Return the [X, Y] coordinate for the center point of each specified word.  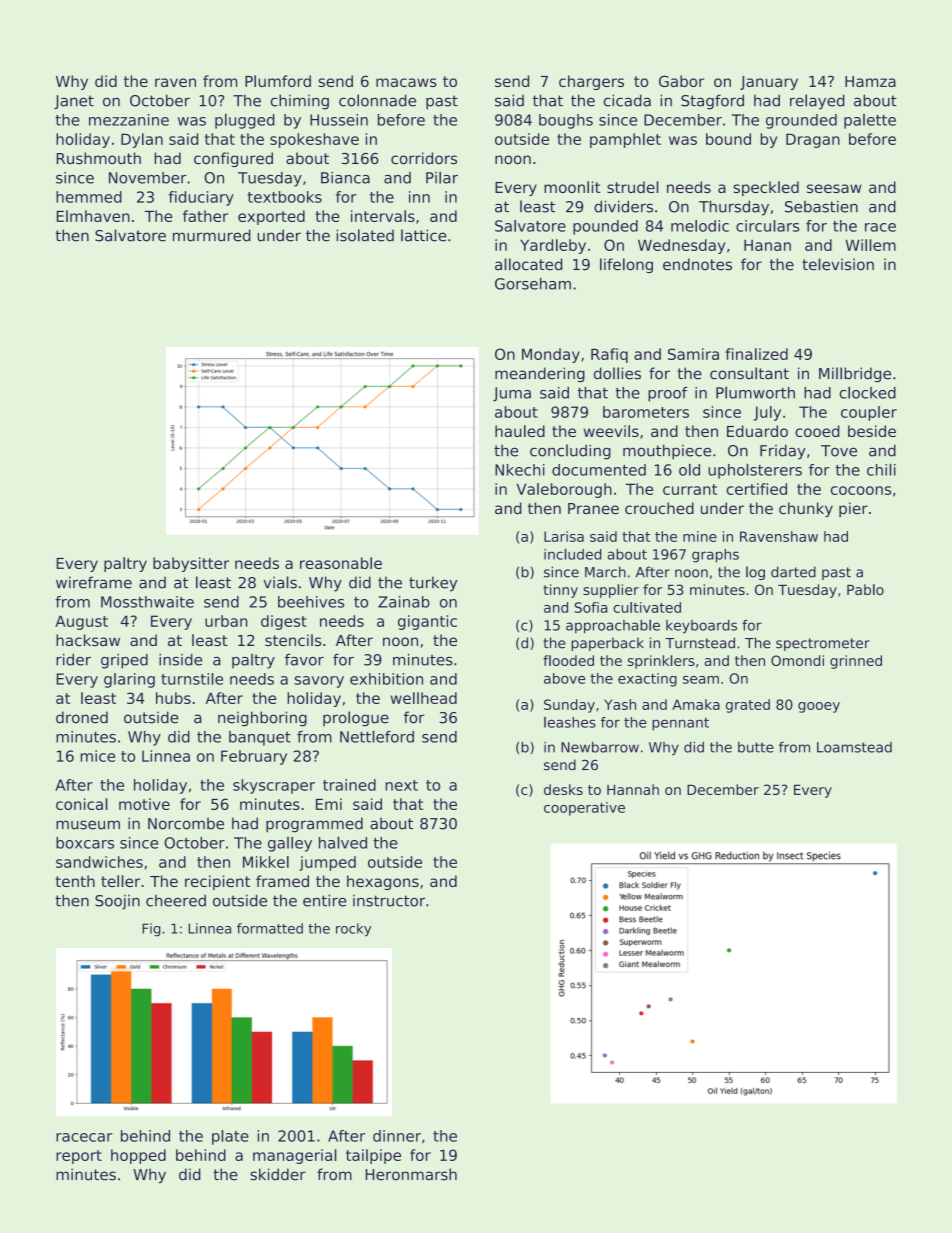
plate [230, 1137]
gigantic [427, 622]
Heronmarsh [411, 1174]
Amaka [696, 704]
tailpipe [373, 1156]
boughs [566, 121]
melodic [700, 226]
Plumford [278, 81]
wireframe [94, 582]
